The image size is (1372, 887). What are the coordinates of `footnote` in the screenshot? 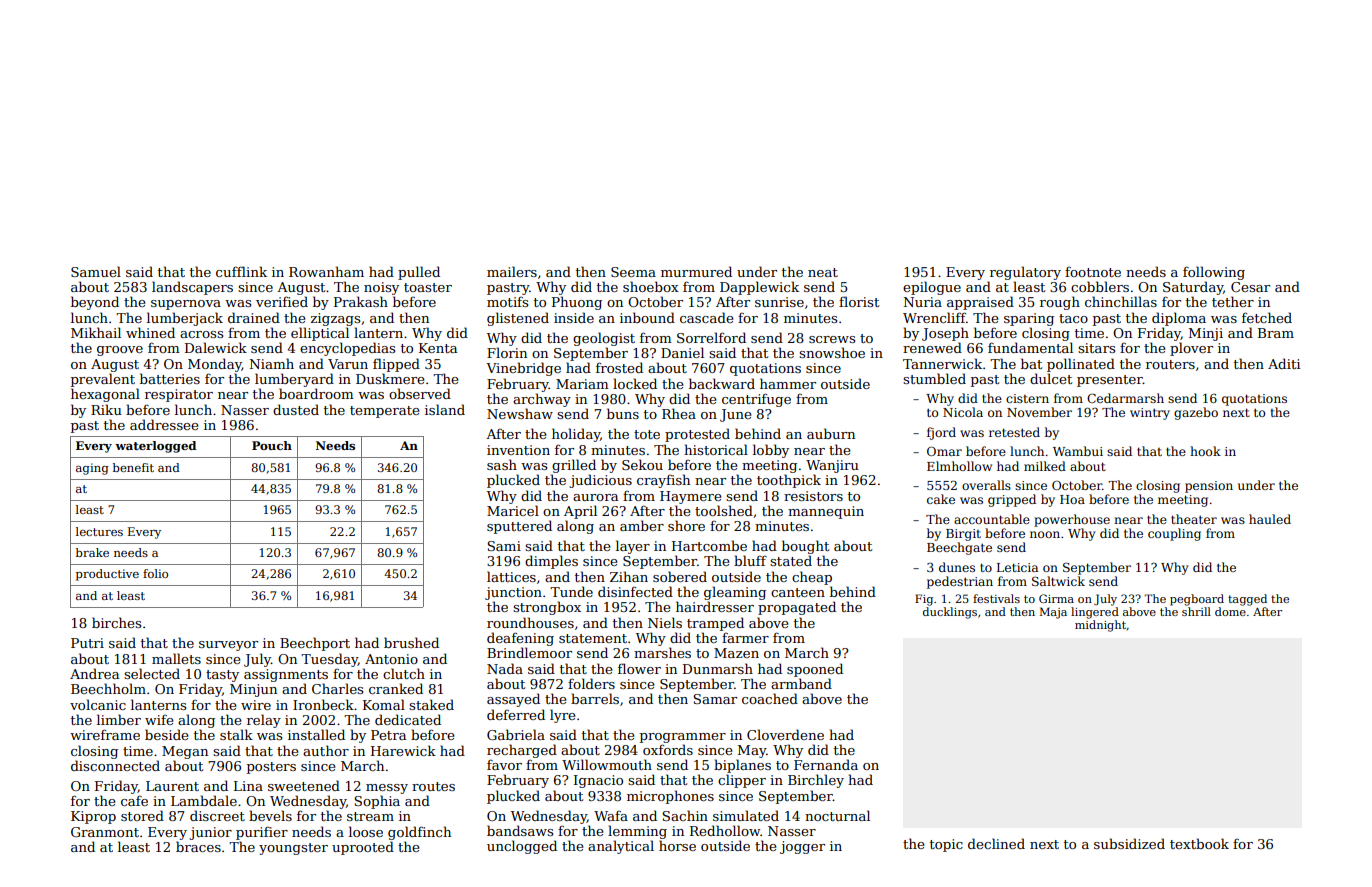 It's located at (1093, 272).
